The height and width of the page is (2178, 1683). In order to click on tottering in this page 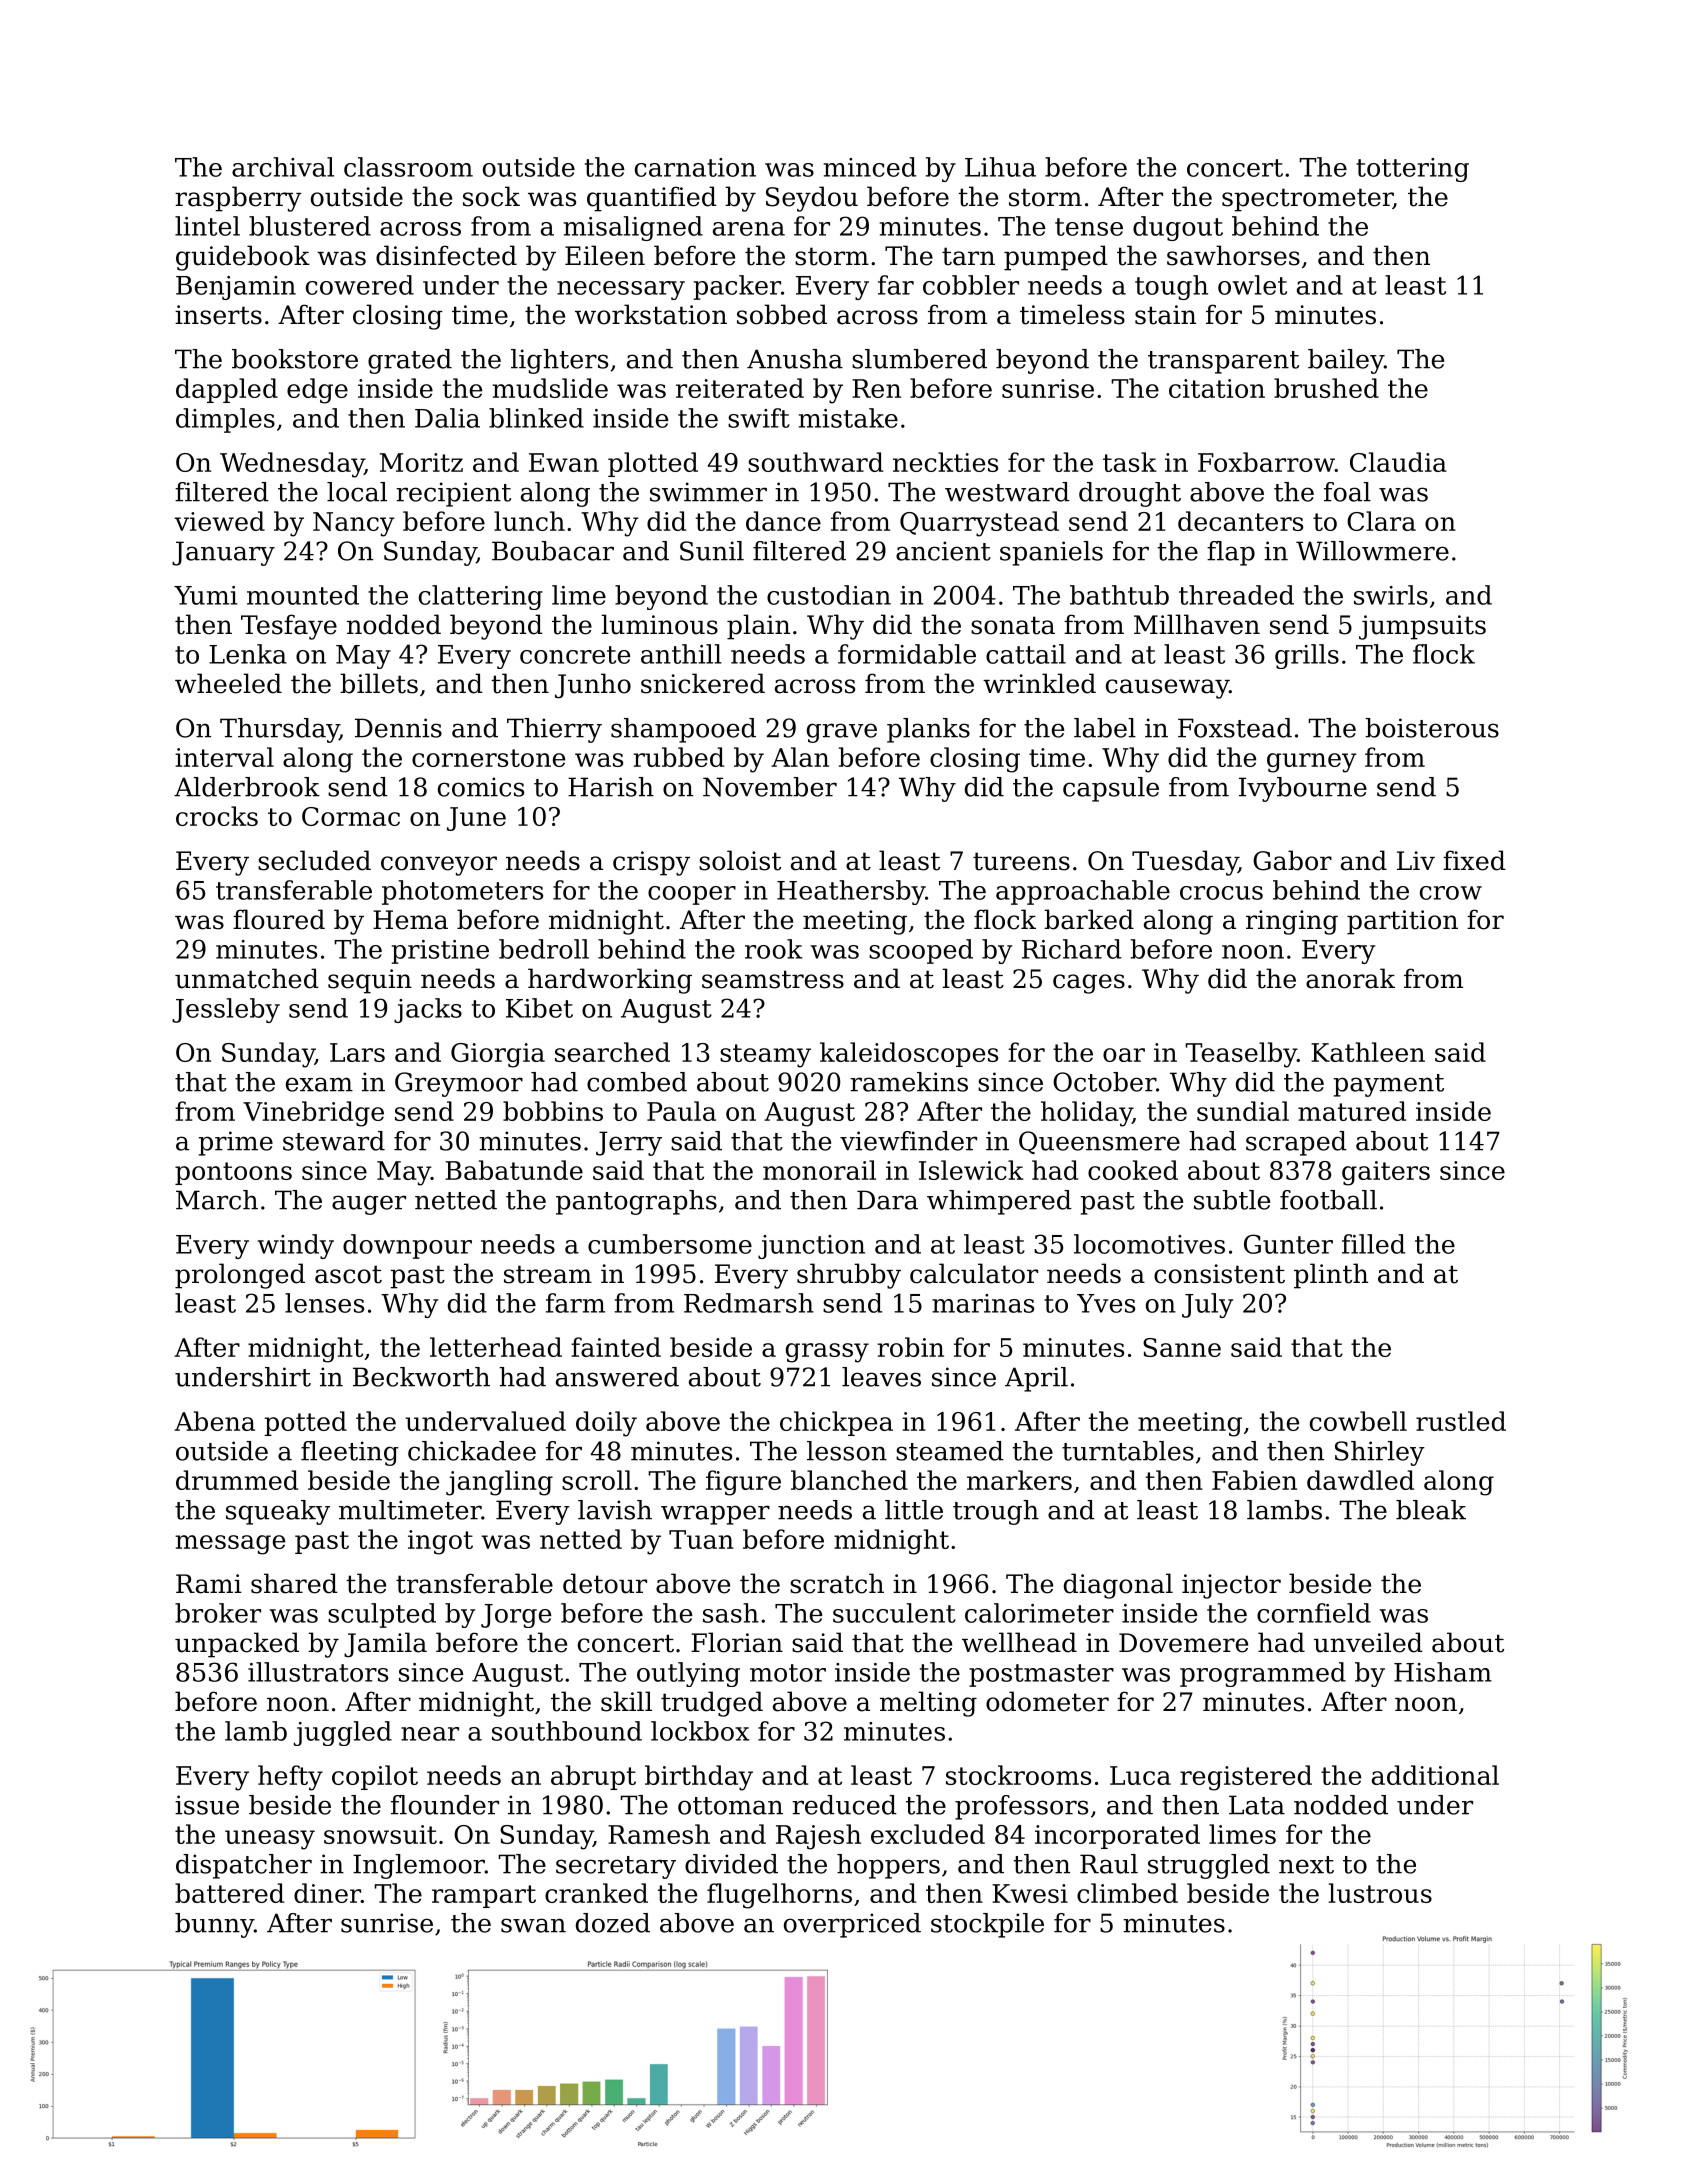, I will do `click(1412, 170)`.
